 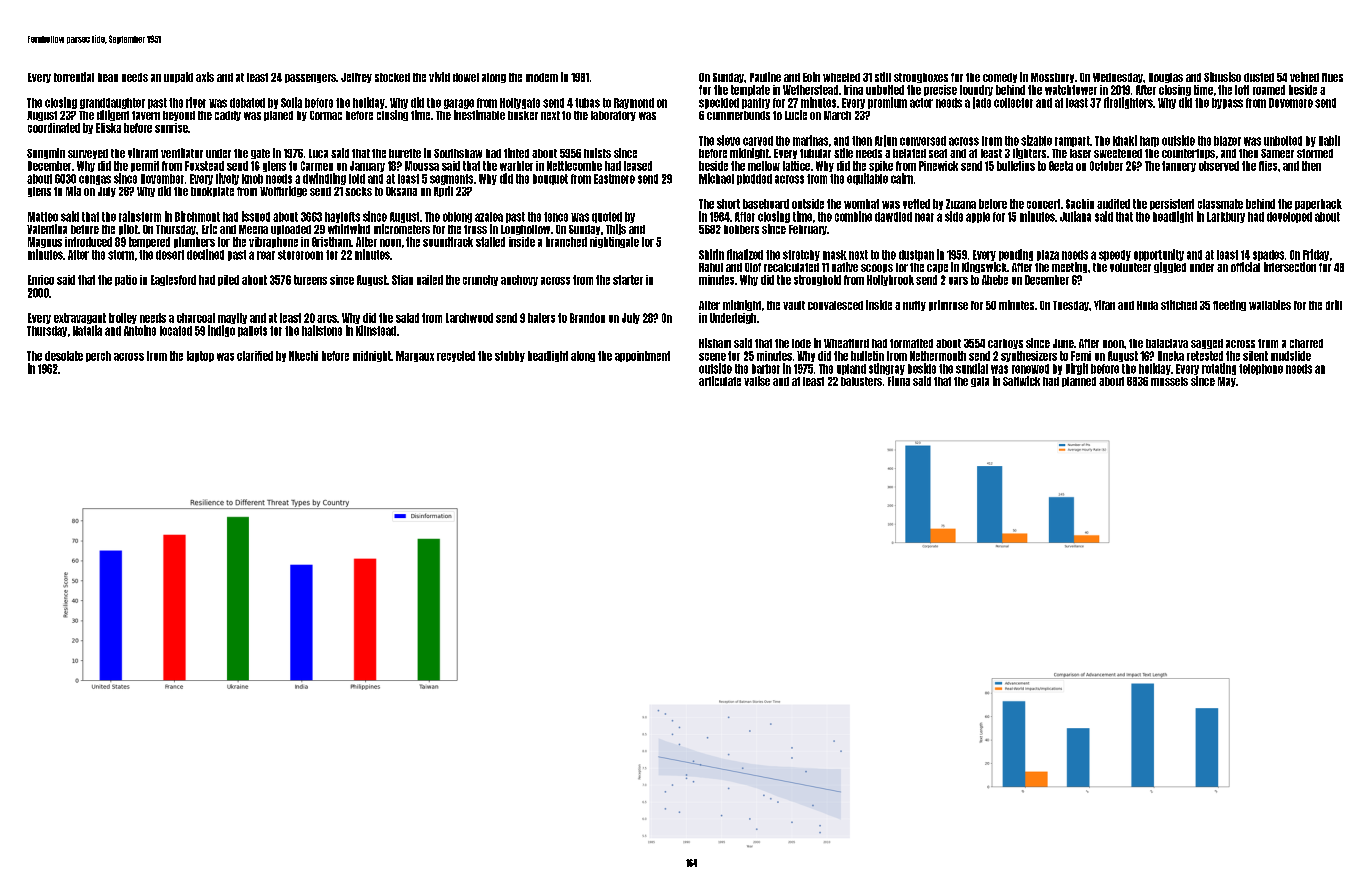 What do you see at coordinates (877, 268) in the page?
I see `scoops` at bounding box center [877, 268].
